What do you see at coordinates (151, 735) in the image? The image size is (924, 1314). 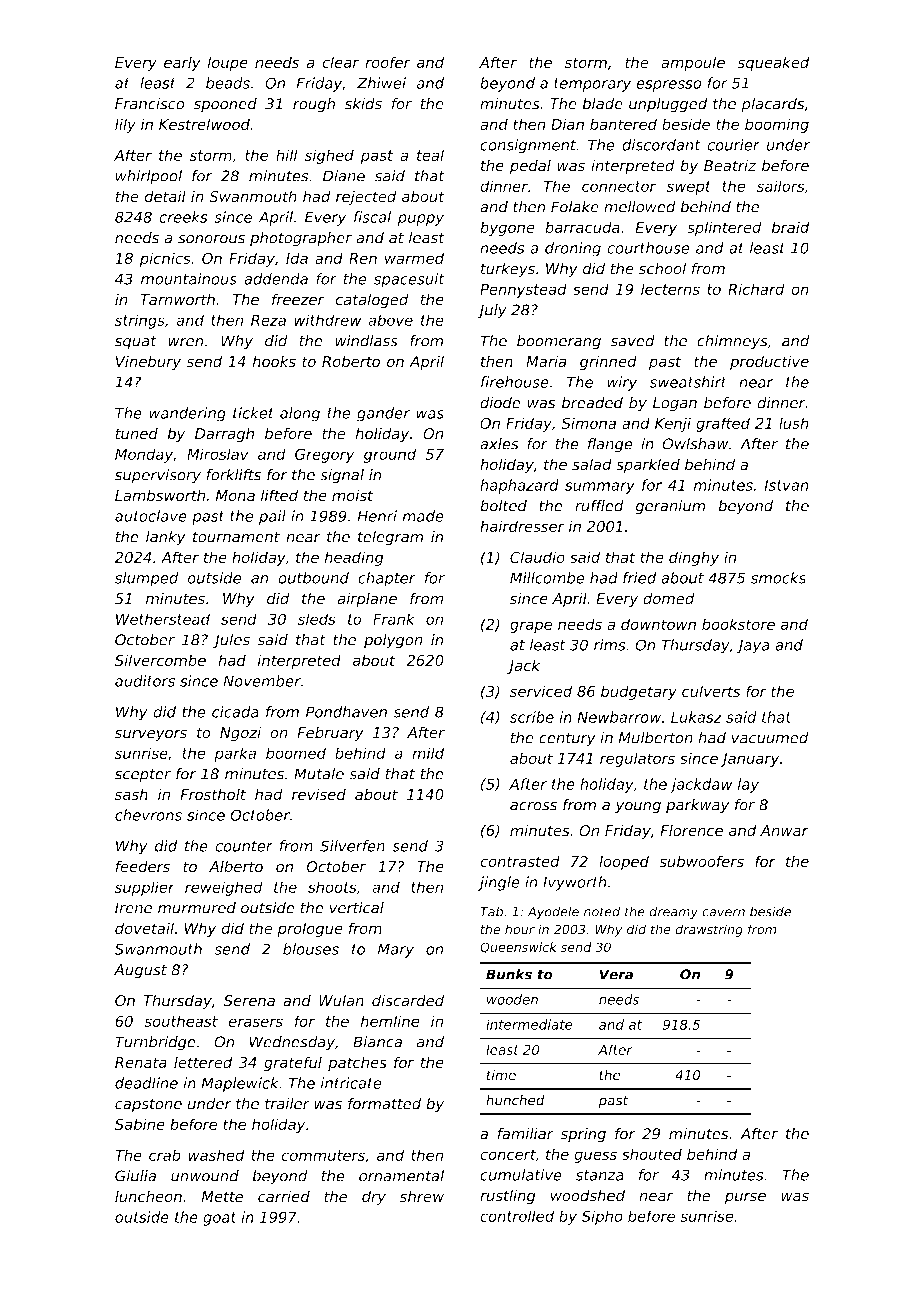 I see `surveyors` at bounding box center [151, 735].
